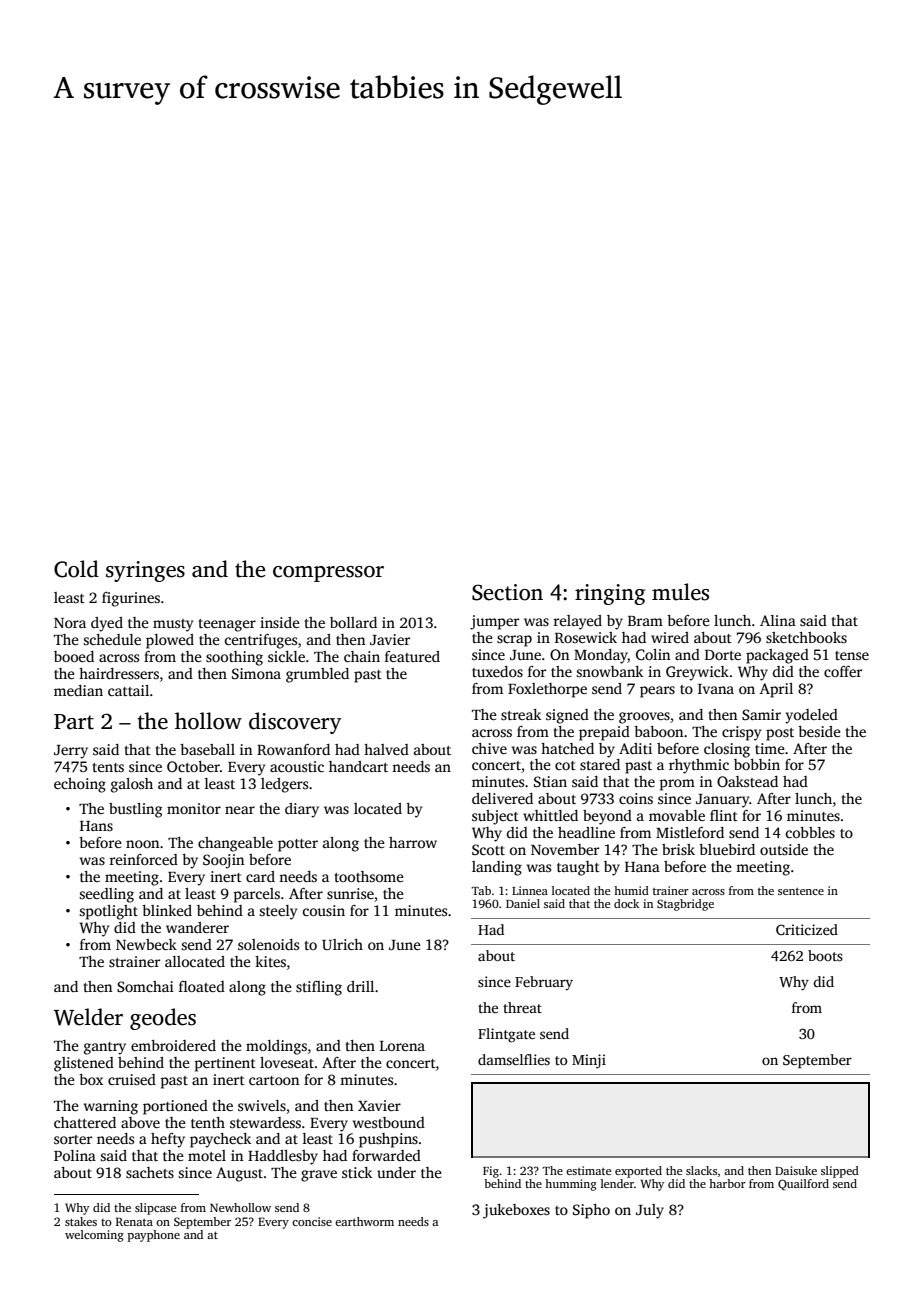 Image resolution: width=924 pixels, height=1308 pixels. What do you see at coordinates (825, 955) in the image?
I see `boots` at bounding box center [825, 955].
